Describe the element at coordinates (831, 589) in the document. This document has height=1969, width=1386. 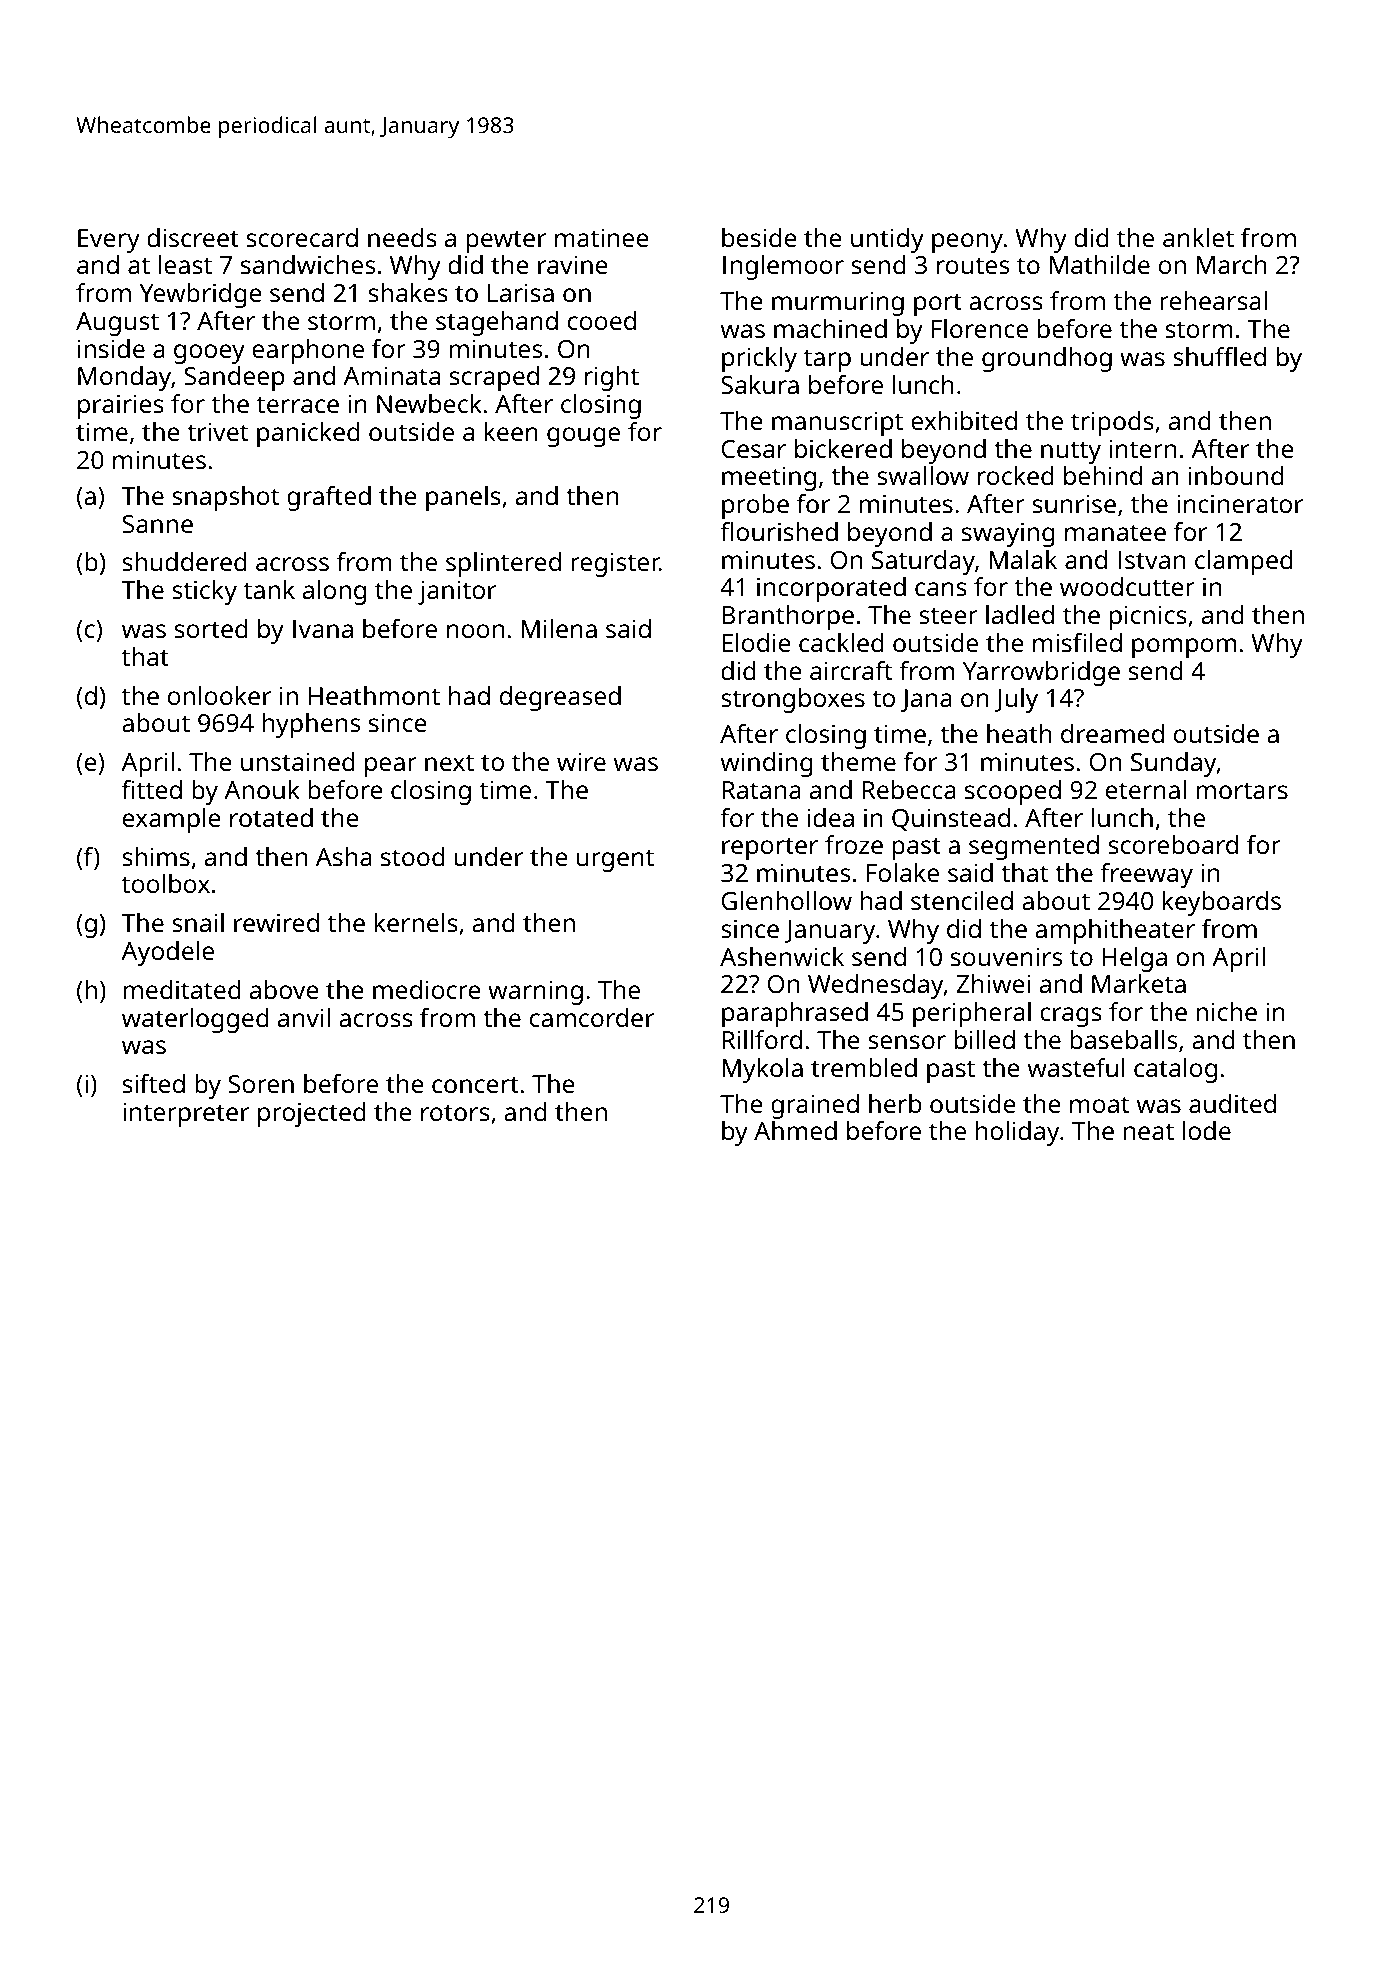
I see `incorporated` at that location.
